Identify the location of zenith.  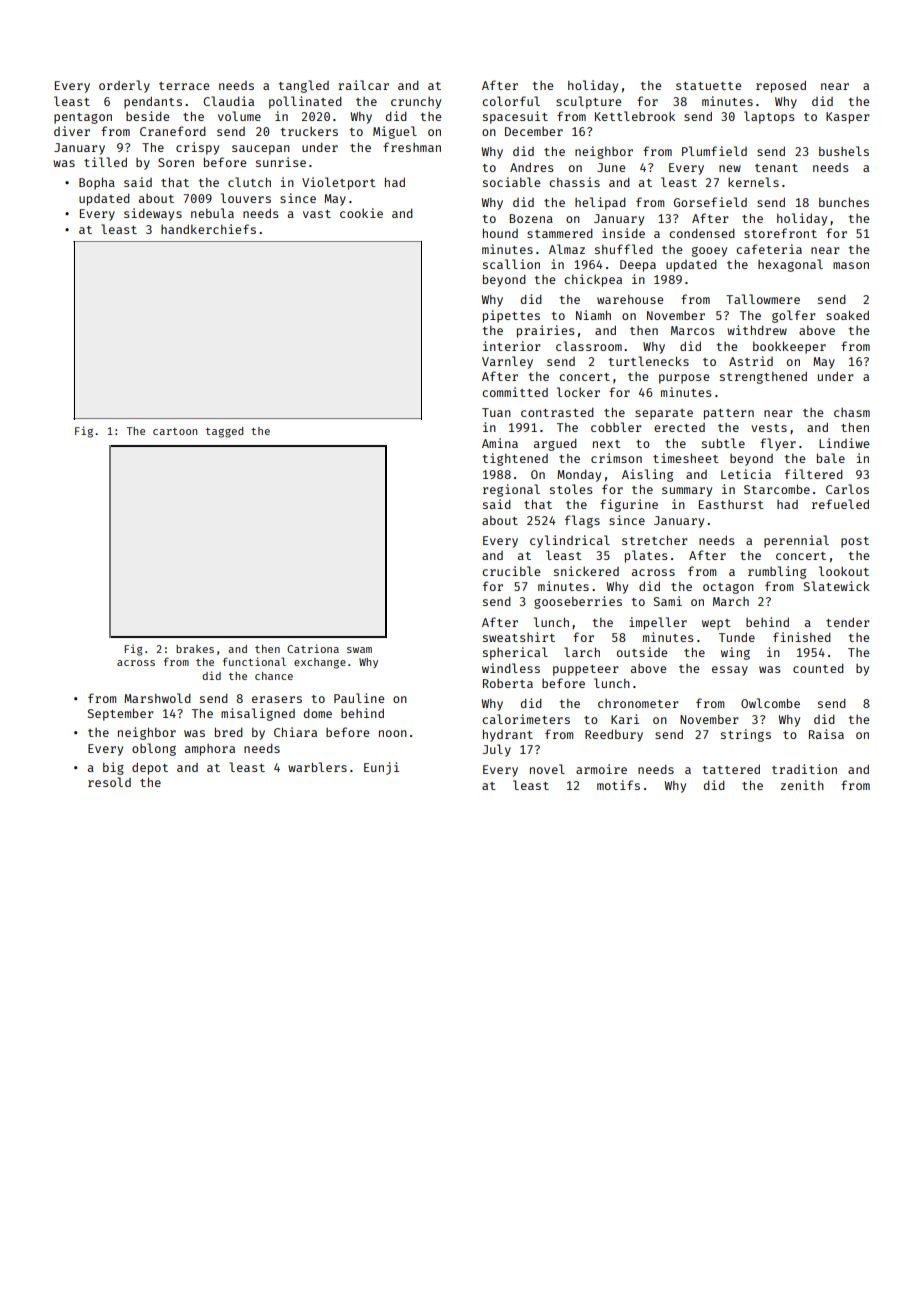
(802, 785).
